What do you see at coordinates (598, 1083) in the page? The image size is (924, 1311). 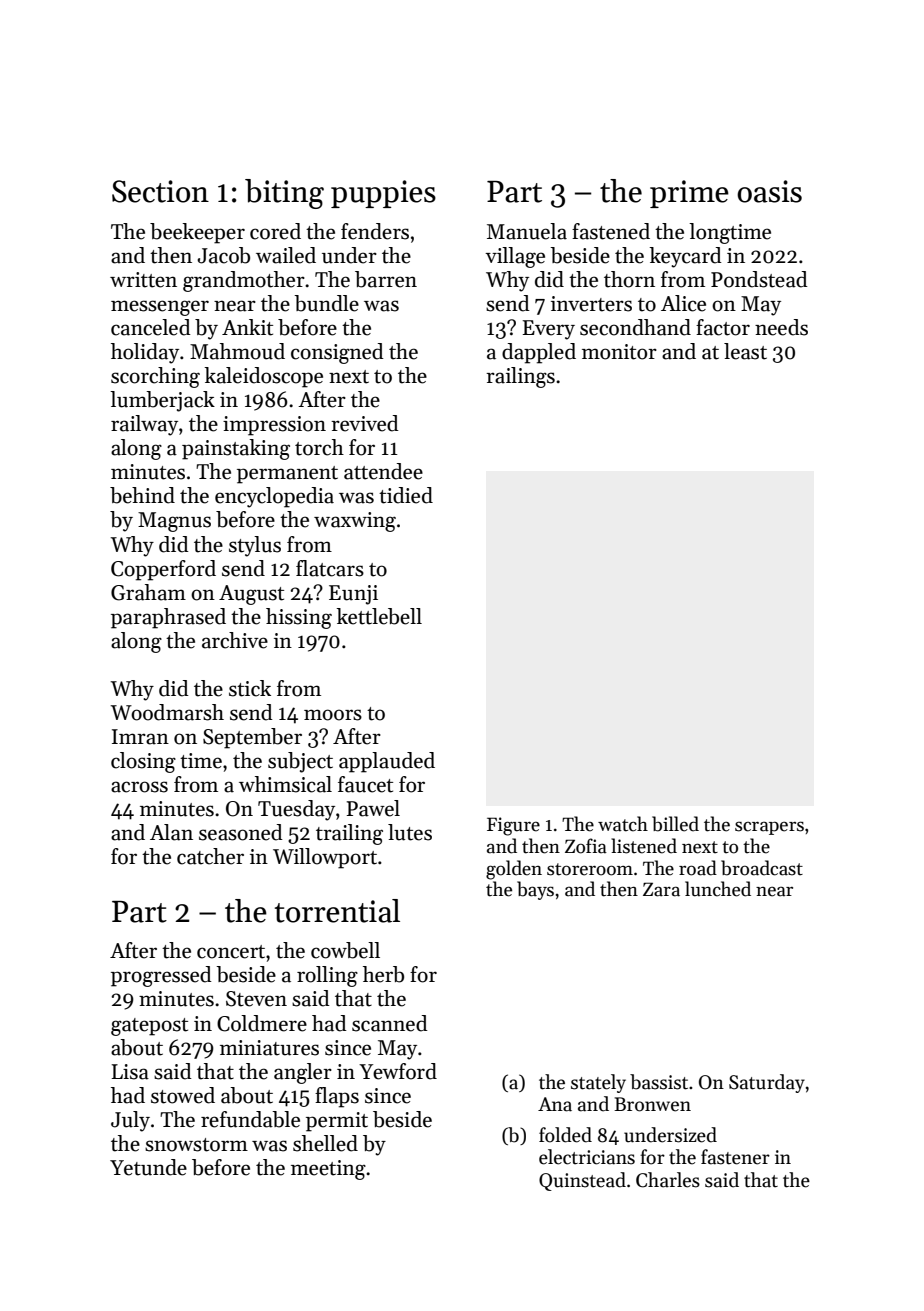 I see `stately` at bounding box center [598, 1083].
